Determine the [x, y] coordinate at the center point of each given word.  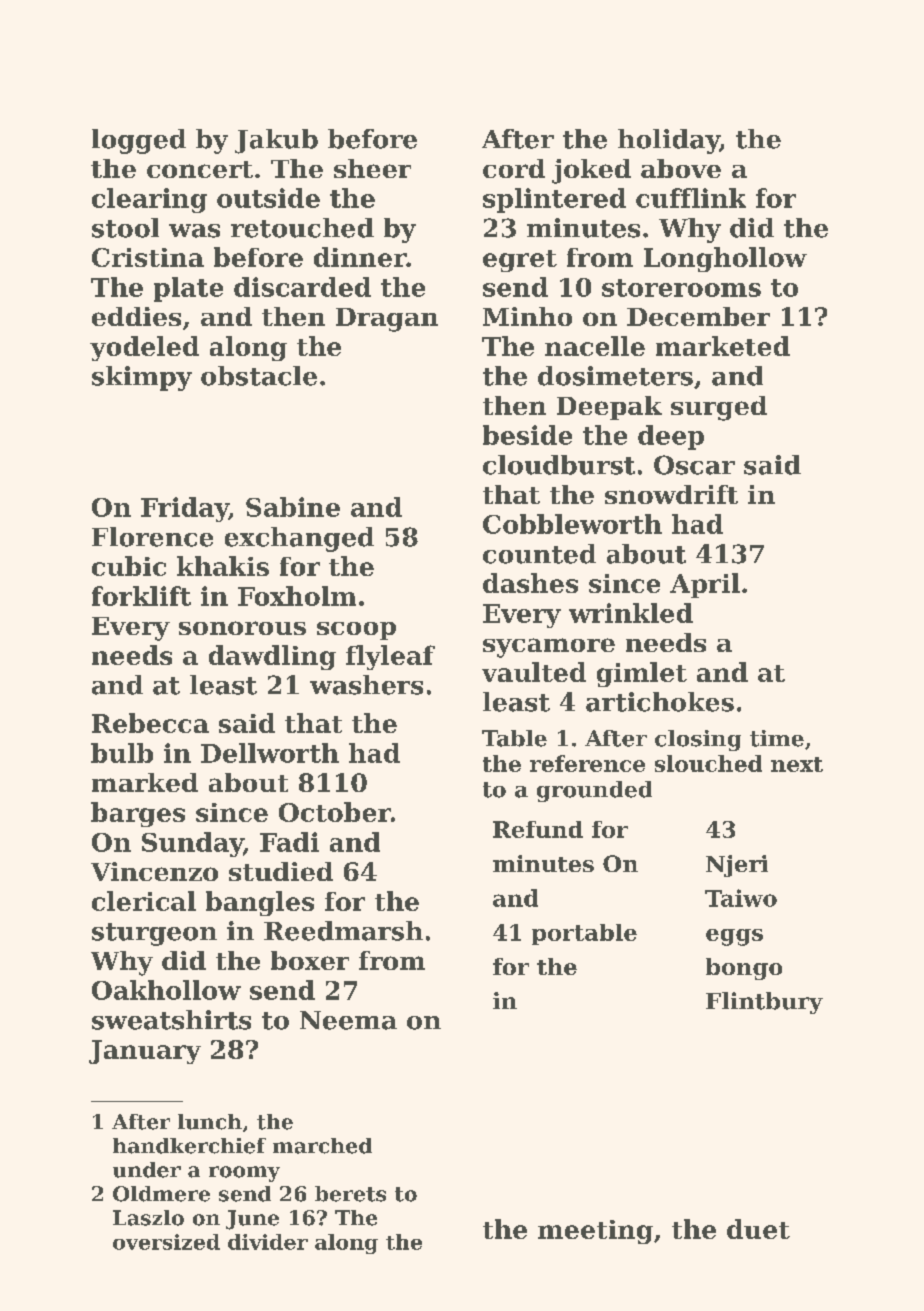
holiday [669, 141]
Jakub [276, 141]
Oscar [694, 465]
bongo [744, 969]
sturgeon [154, 934]
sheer [372, 168]
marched [322, 1146]
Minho [527, 316]
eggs [734, 937]
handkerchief [189, 1146]
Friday [185, 509]
